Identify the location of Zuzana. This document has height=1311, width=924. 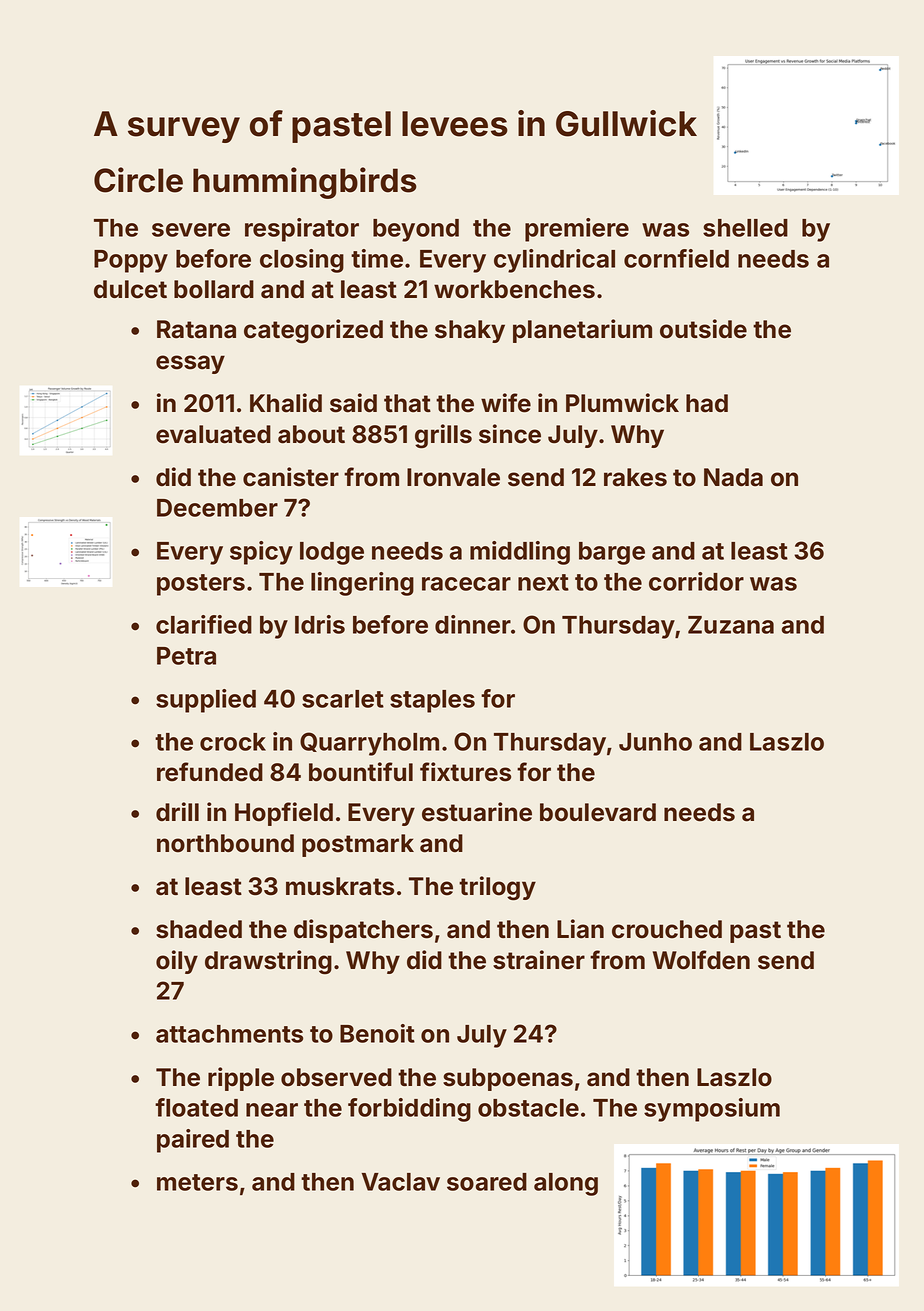
(731, 625).
